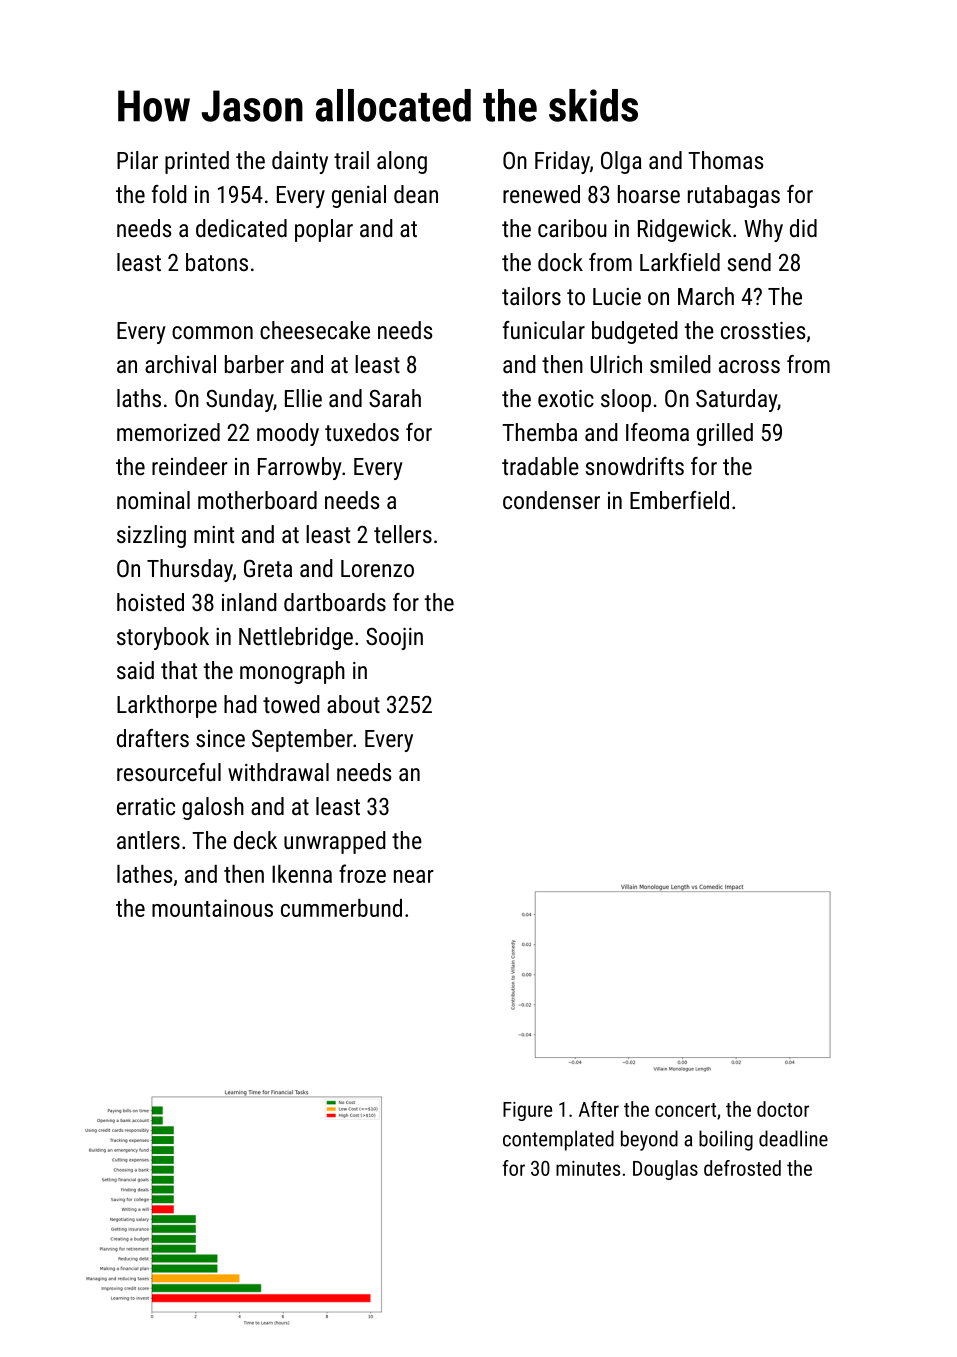 This page has width=957, height=1357. Describe the element at coordinates (588, 1168) in the page. I see `minutes` at that location.
